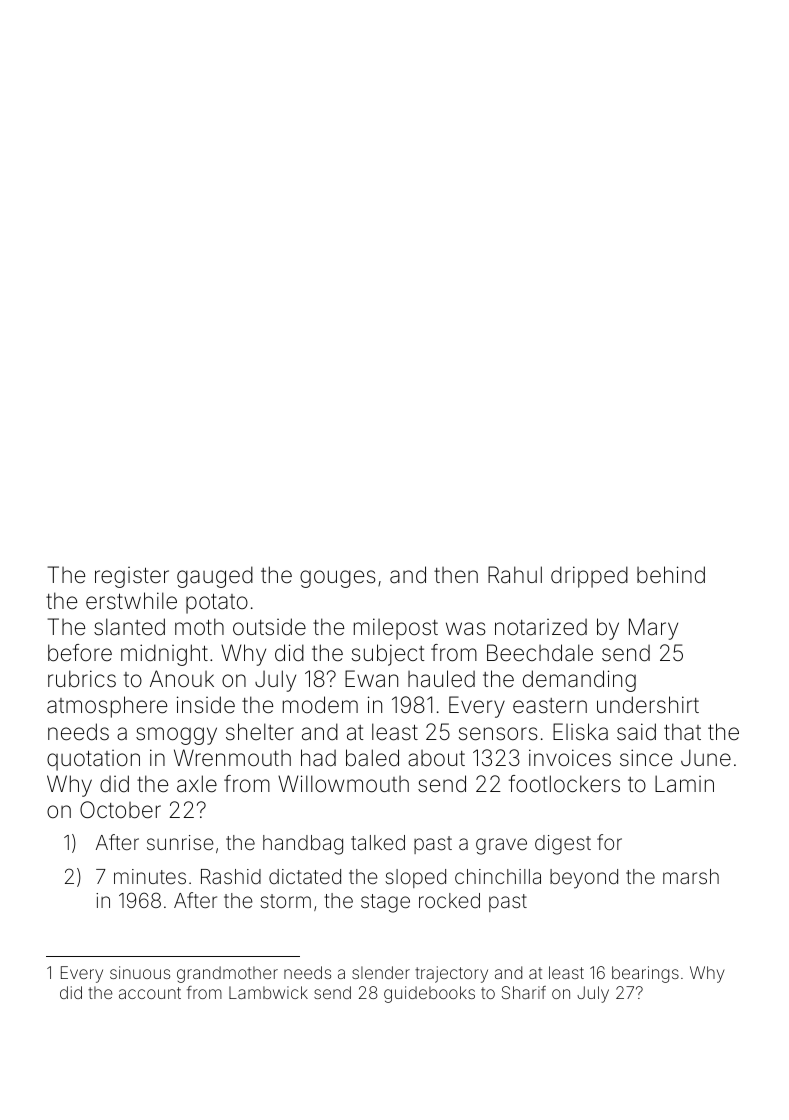 The image size is (789, 1120). I want to click on sinuous, so click(140, 972).
